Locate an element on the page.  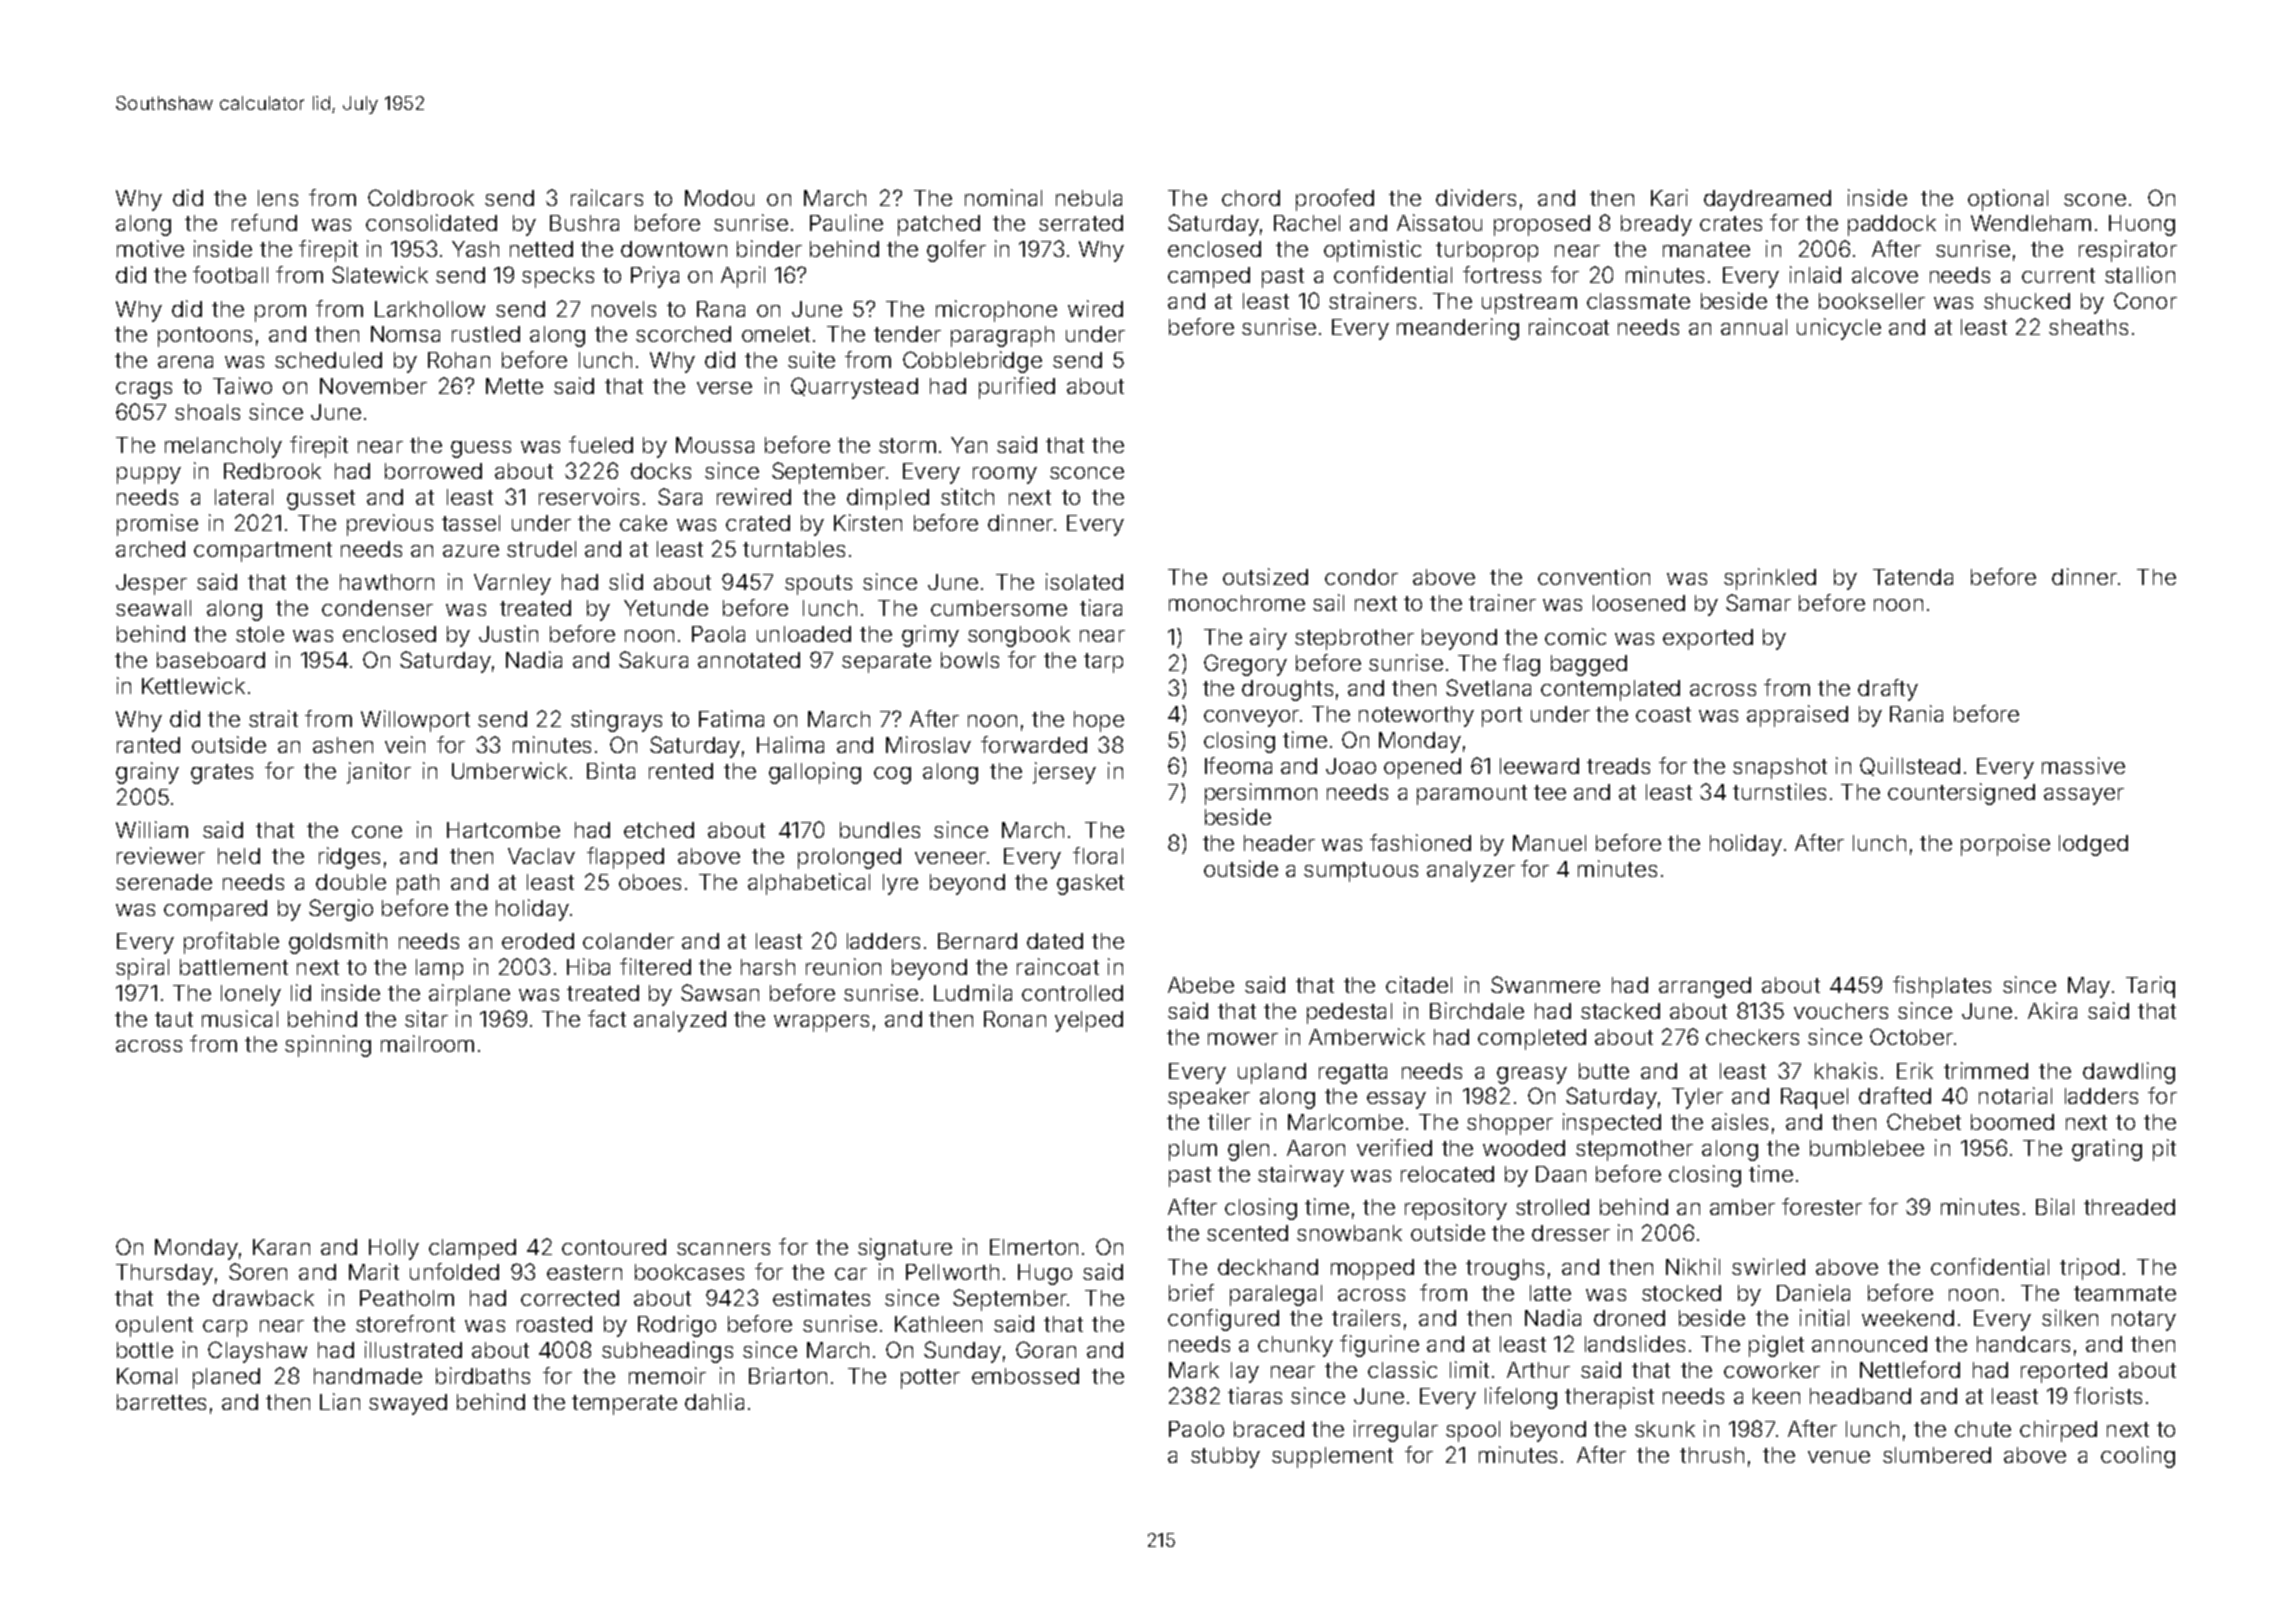
optimistic is located at coordinates (1372, 251).
